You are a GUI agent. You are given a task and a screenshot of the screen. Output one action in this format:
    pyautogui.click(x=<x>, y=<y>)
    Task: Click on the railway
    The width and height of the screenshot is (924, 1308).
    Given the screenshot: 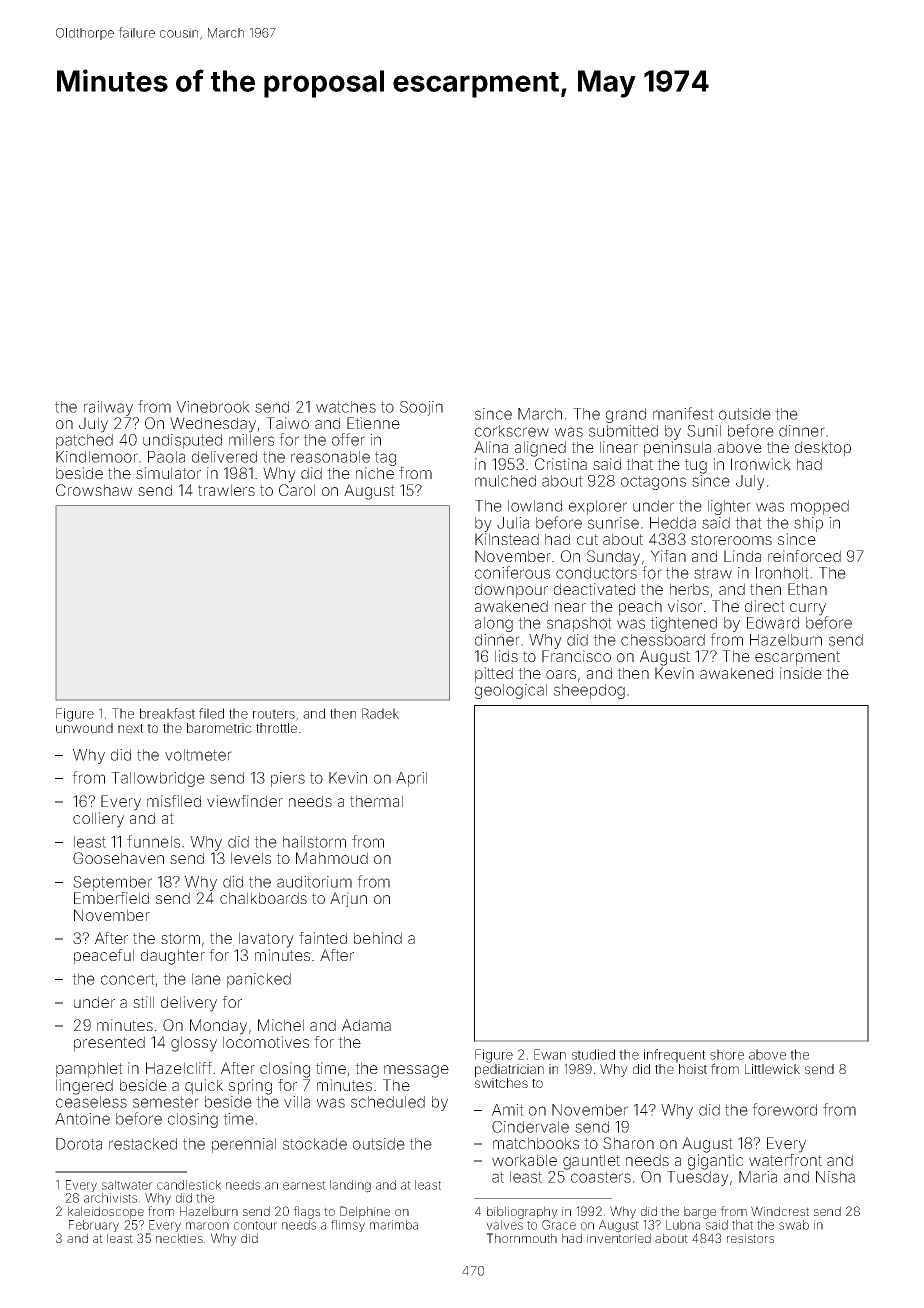 What is the action you would take?
    pyautogui.click(x=108, y=408)
